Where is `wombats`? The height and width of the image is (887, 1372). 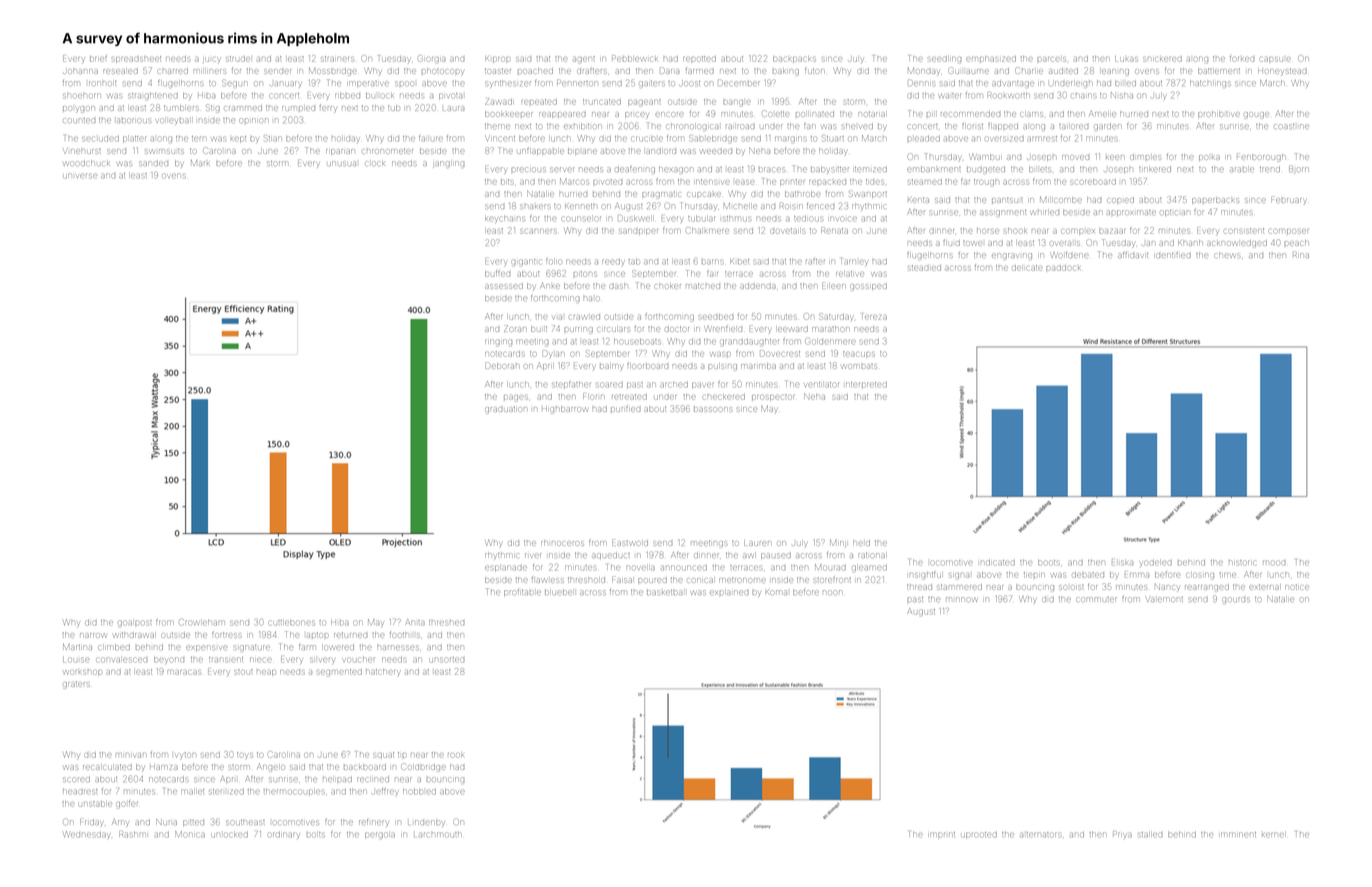 wombats is located at coordinates (859, 366).
